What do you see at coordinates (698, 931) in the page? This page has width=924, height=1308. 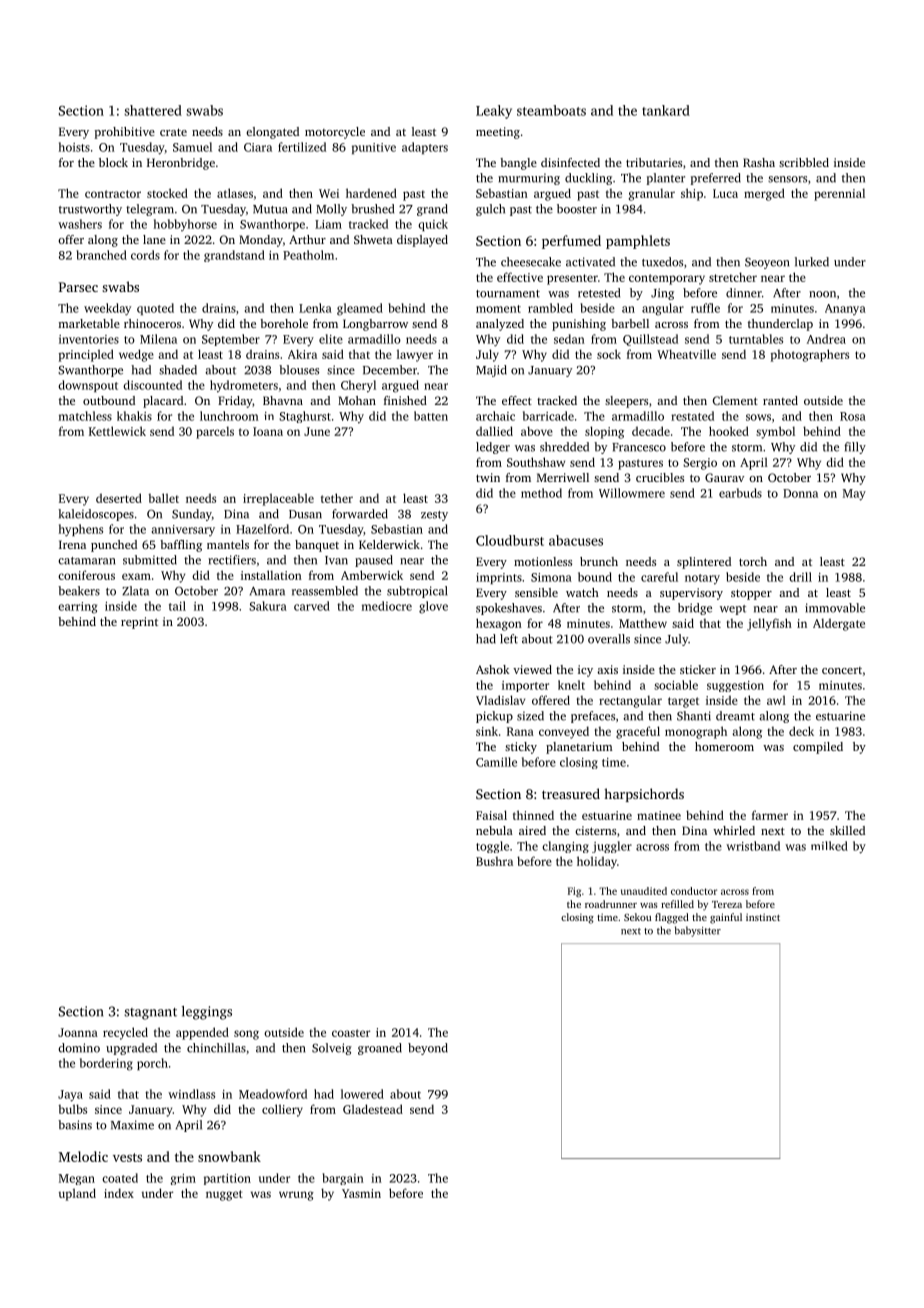 I see `babysitter` at bounding box center [698, 931].
